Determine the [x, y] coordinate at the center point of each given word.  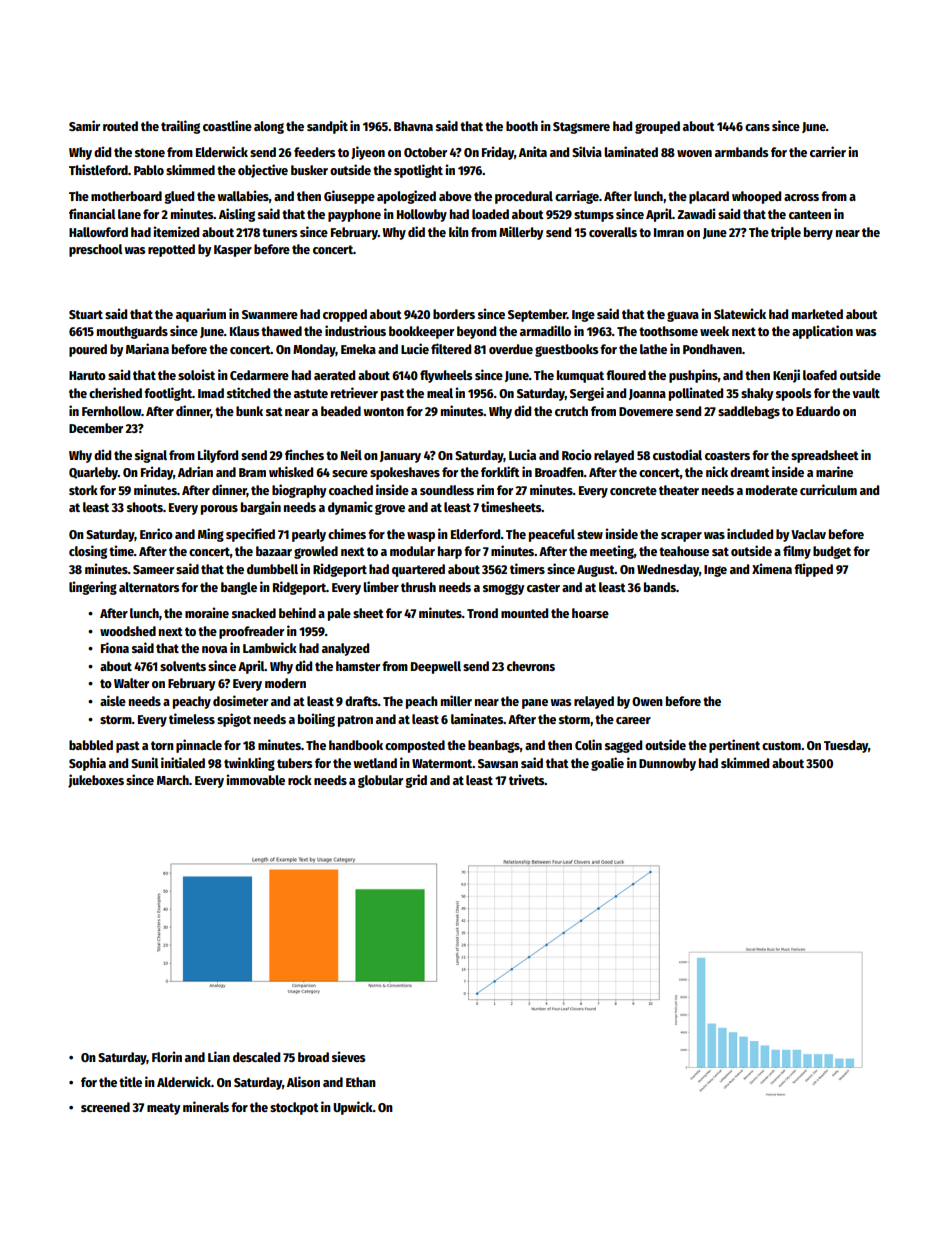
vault [866, 393]
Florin [167, 1056]
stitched [248, 392]
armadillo [545, 330]
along [269, 127]
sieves [348, 1056]
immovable [255, 779]
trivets [527, 779]
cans [757, 127]
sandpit [327, 127]
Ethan [361, 1082]
